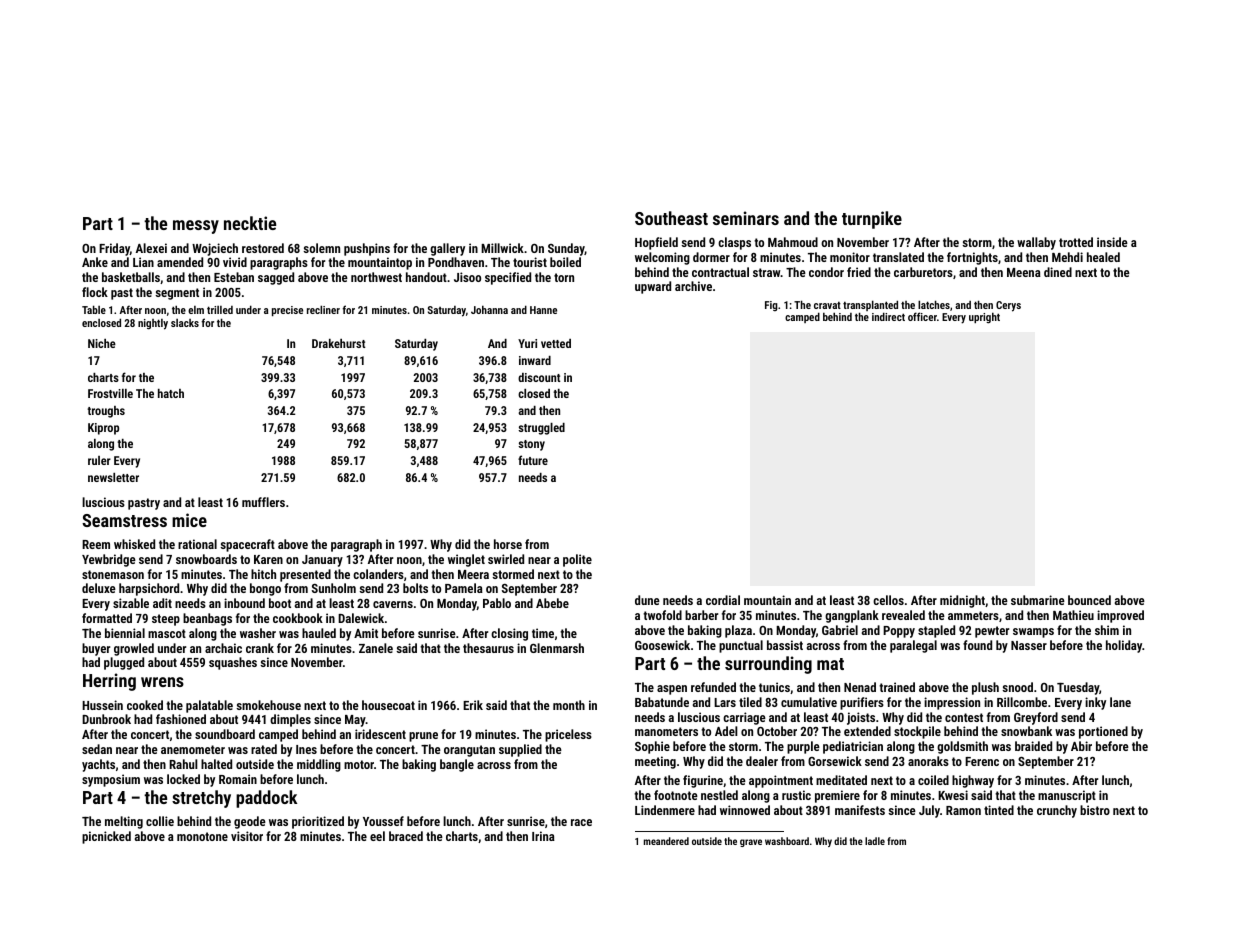 The width and height of the screenshot is (1233, 952). I want to click on Dunbrook, so click(106, 719).
